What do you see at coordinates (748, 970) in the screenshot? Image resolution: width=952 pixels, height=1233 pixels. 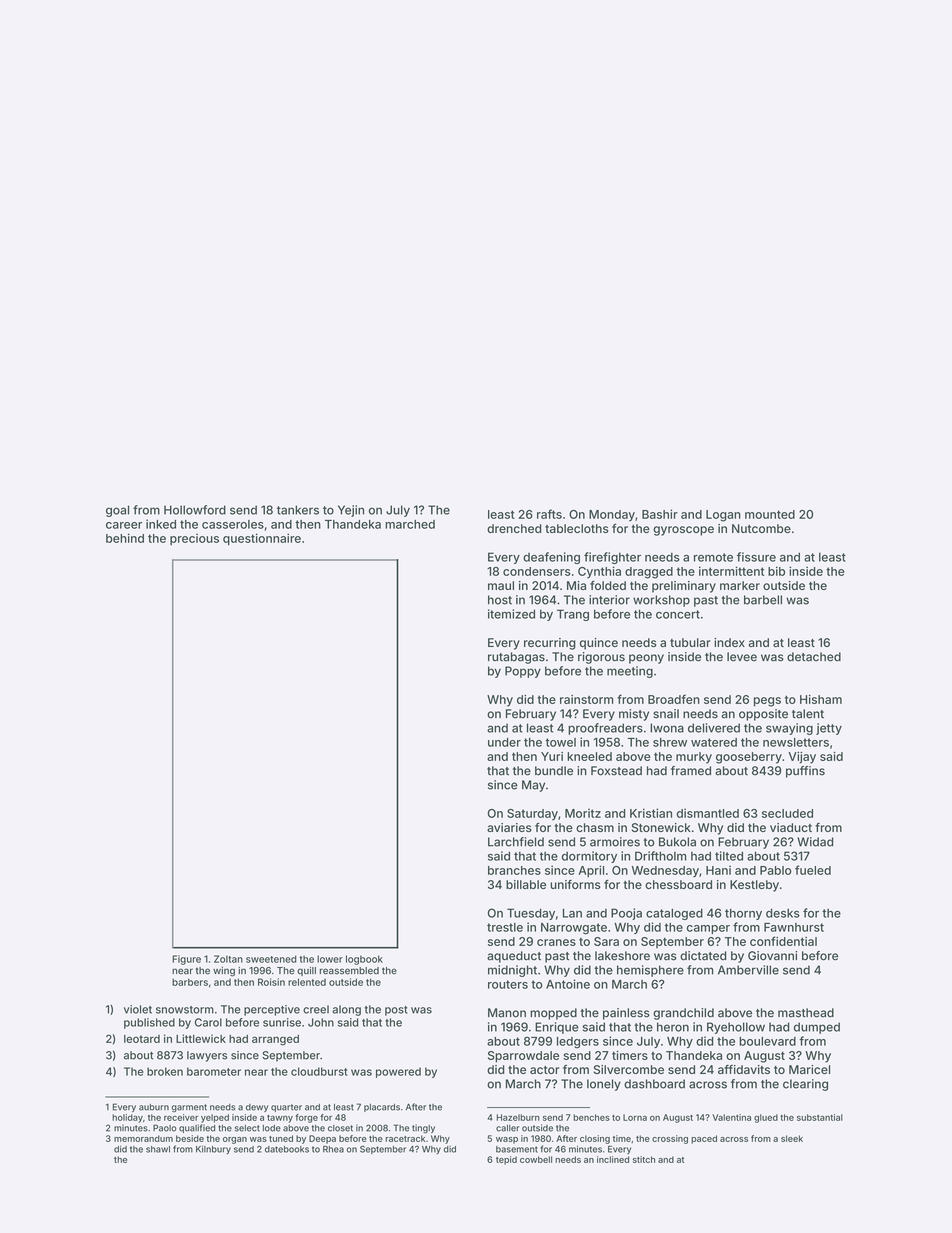 I see `Amberville` at bounding box center [748, 970].
